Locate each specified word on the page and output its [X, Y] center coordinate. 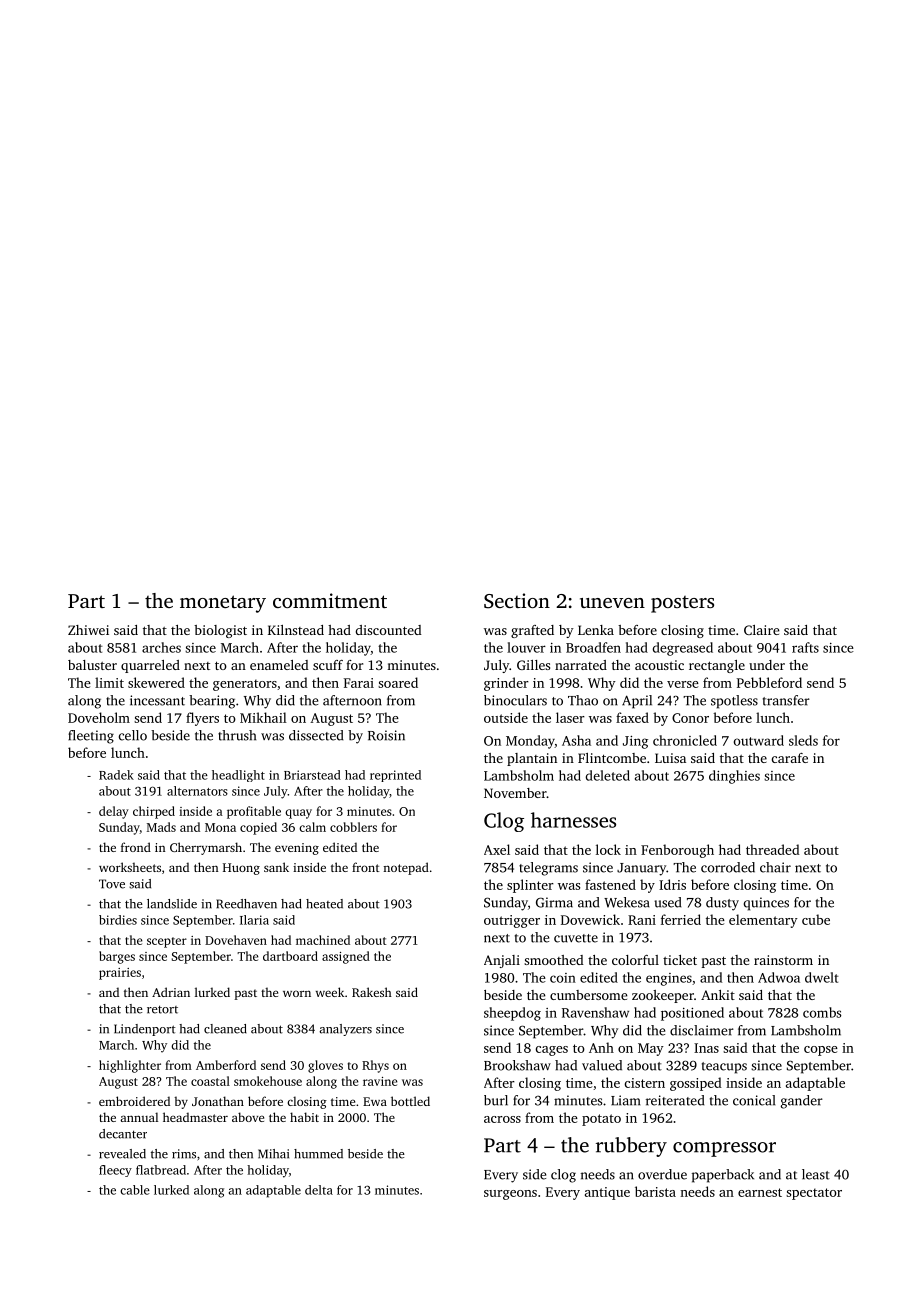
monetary [223, 604]
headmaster [195, 1117]
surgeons [510, 1195]
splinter [530, 886]
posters [682, 604]
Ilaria [254, 920]
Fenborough [677, 851]
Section [517, 601]
